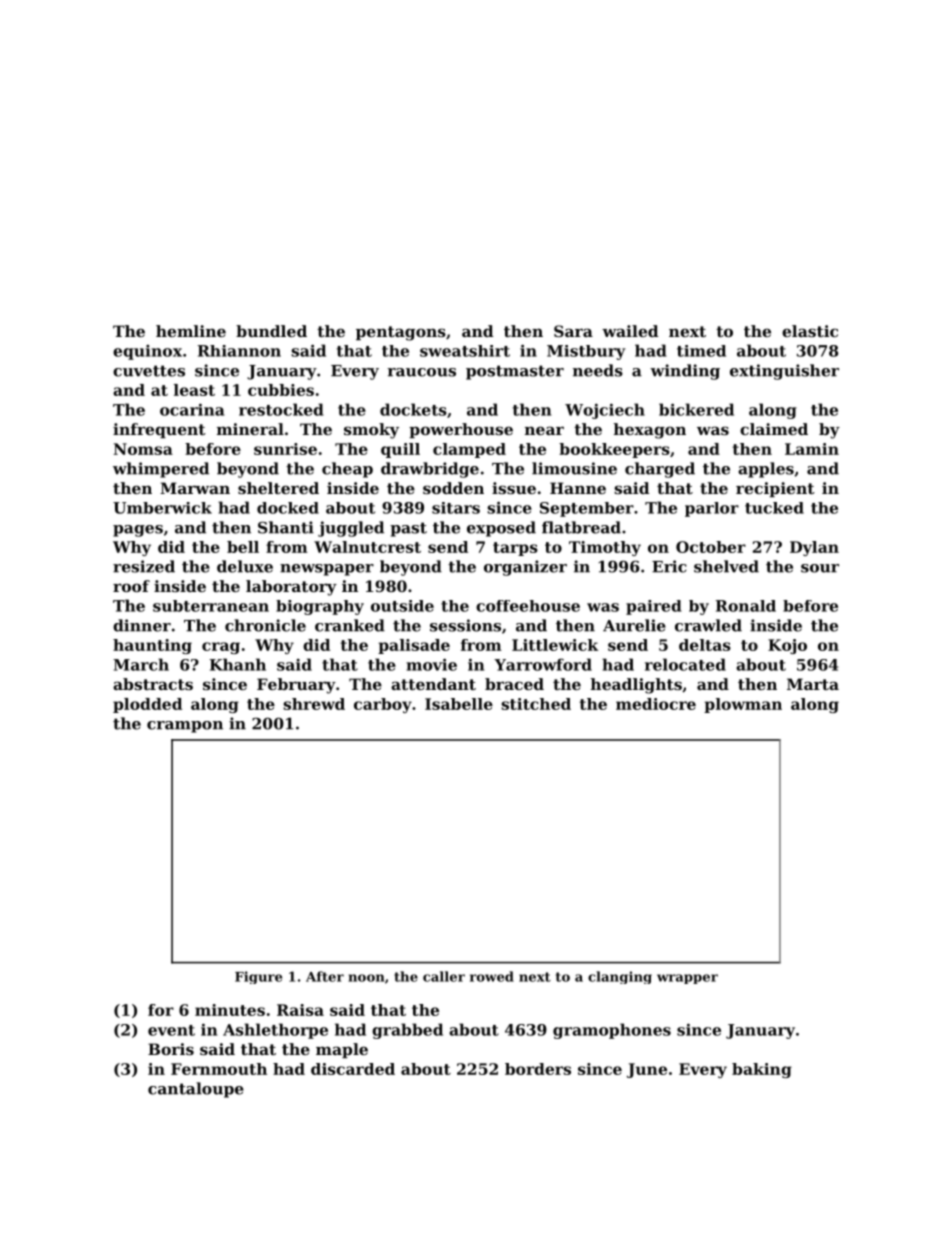  What do you see at coordinates (555, 645) in the image?
I see `Littlewick` at bounding box center [555, 645].
